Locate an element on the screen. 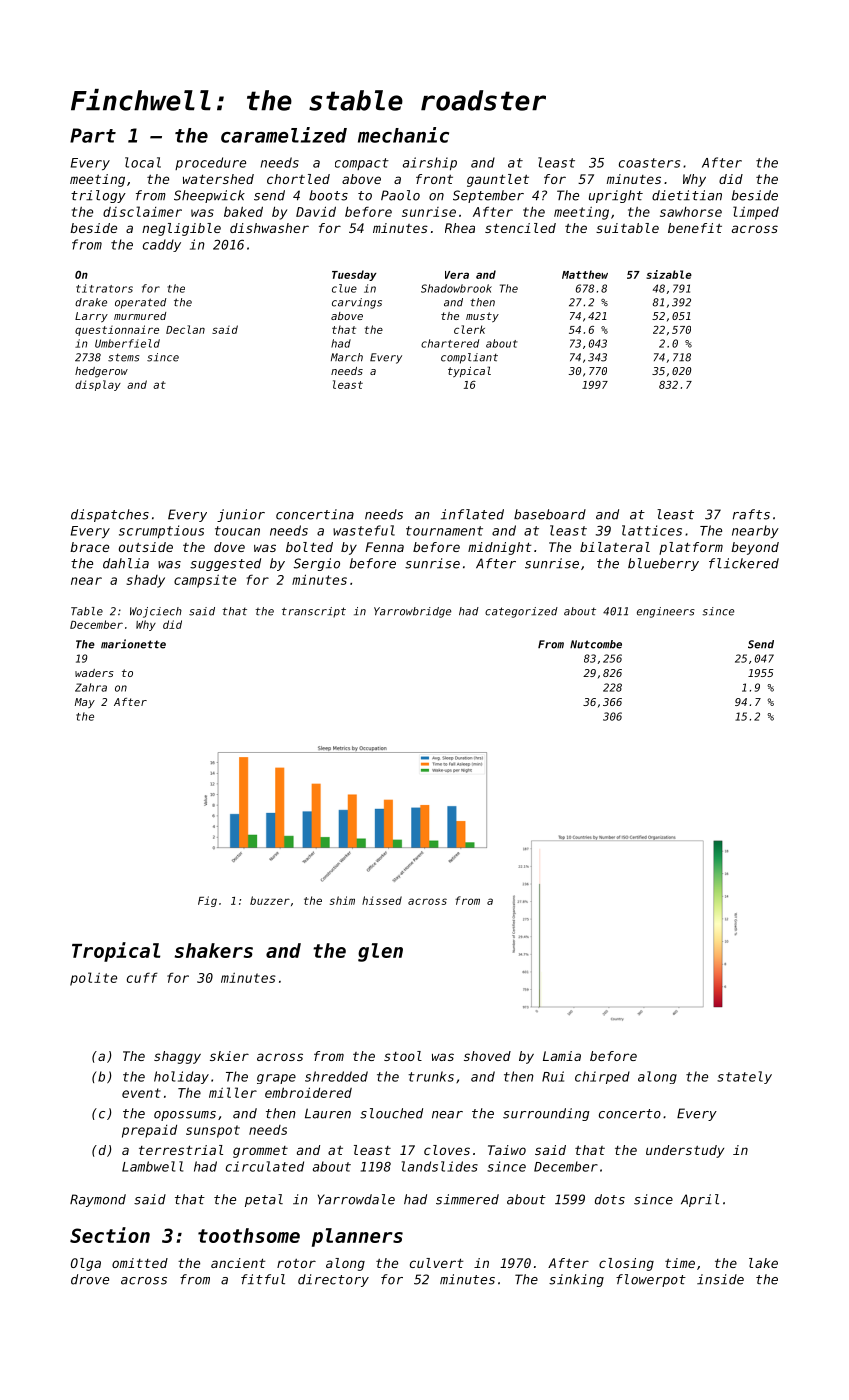 The height and width of the screenshot is (1400, 849). Zahra is located at coordinates (91, 687).
